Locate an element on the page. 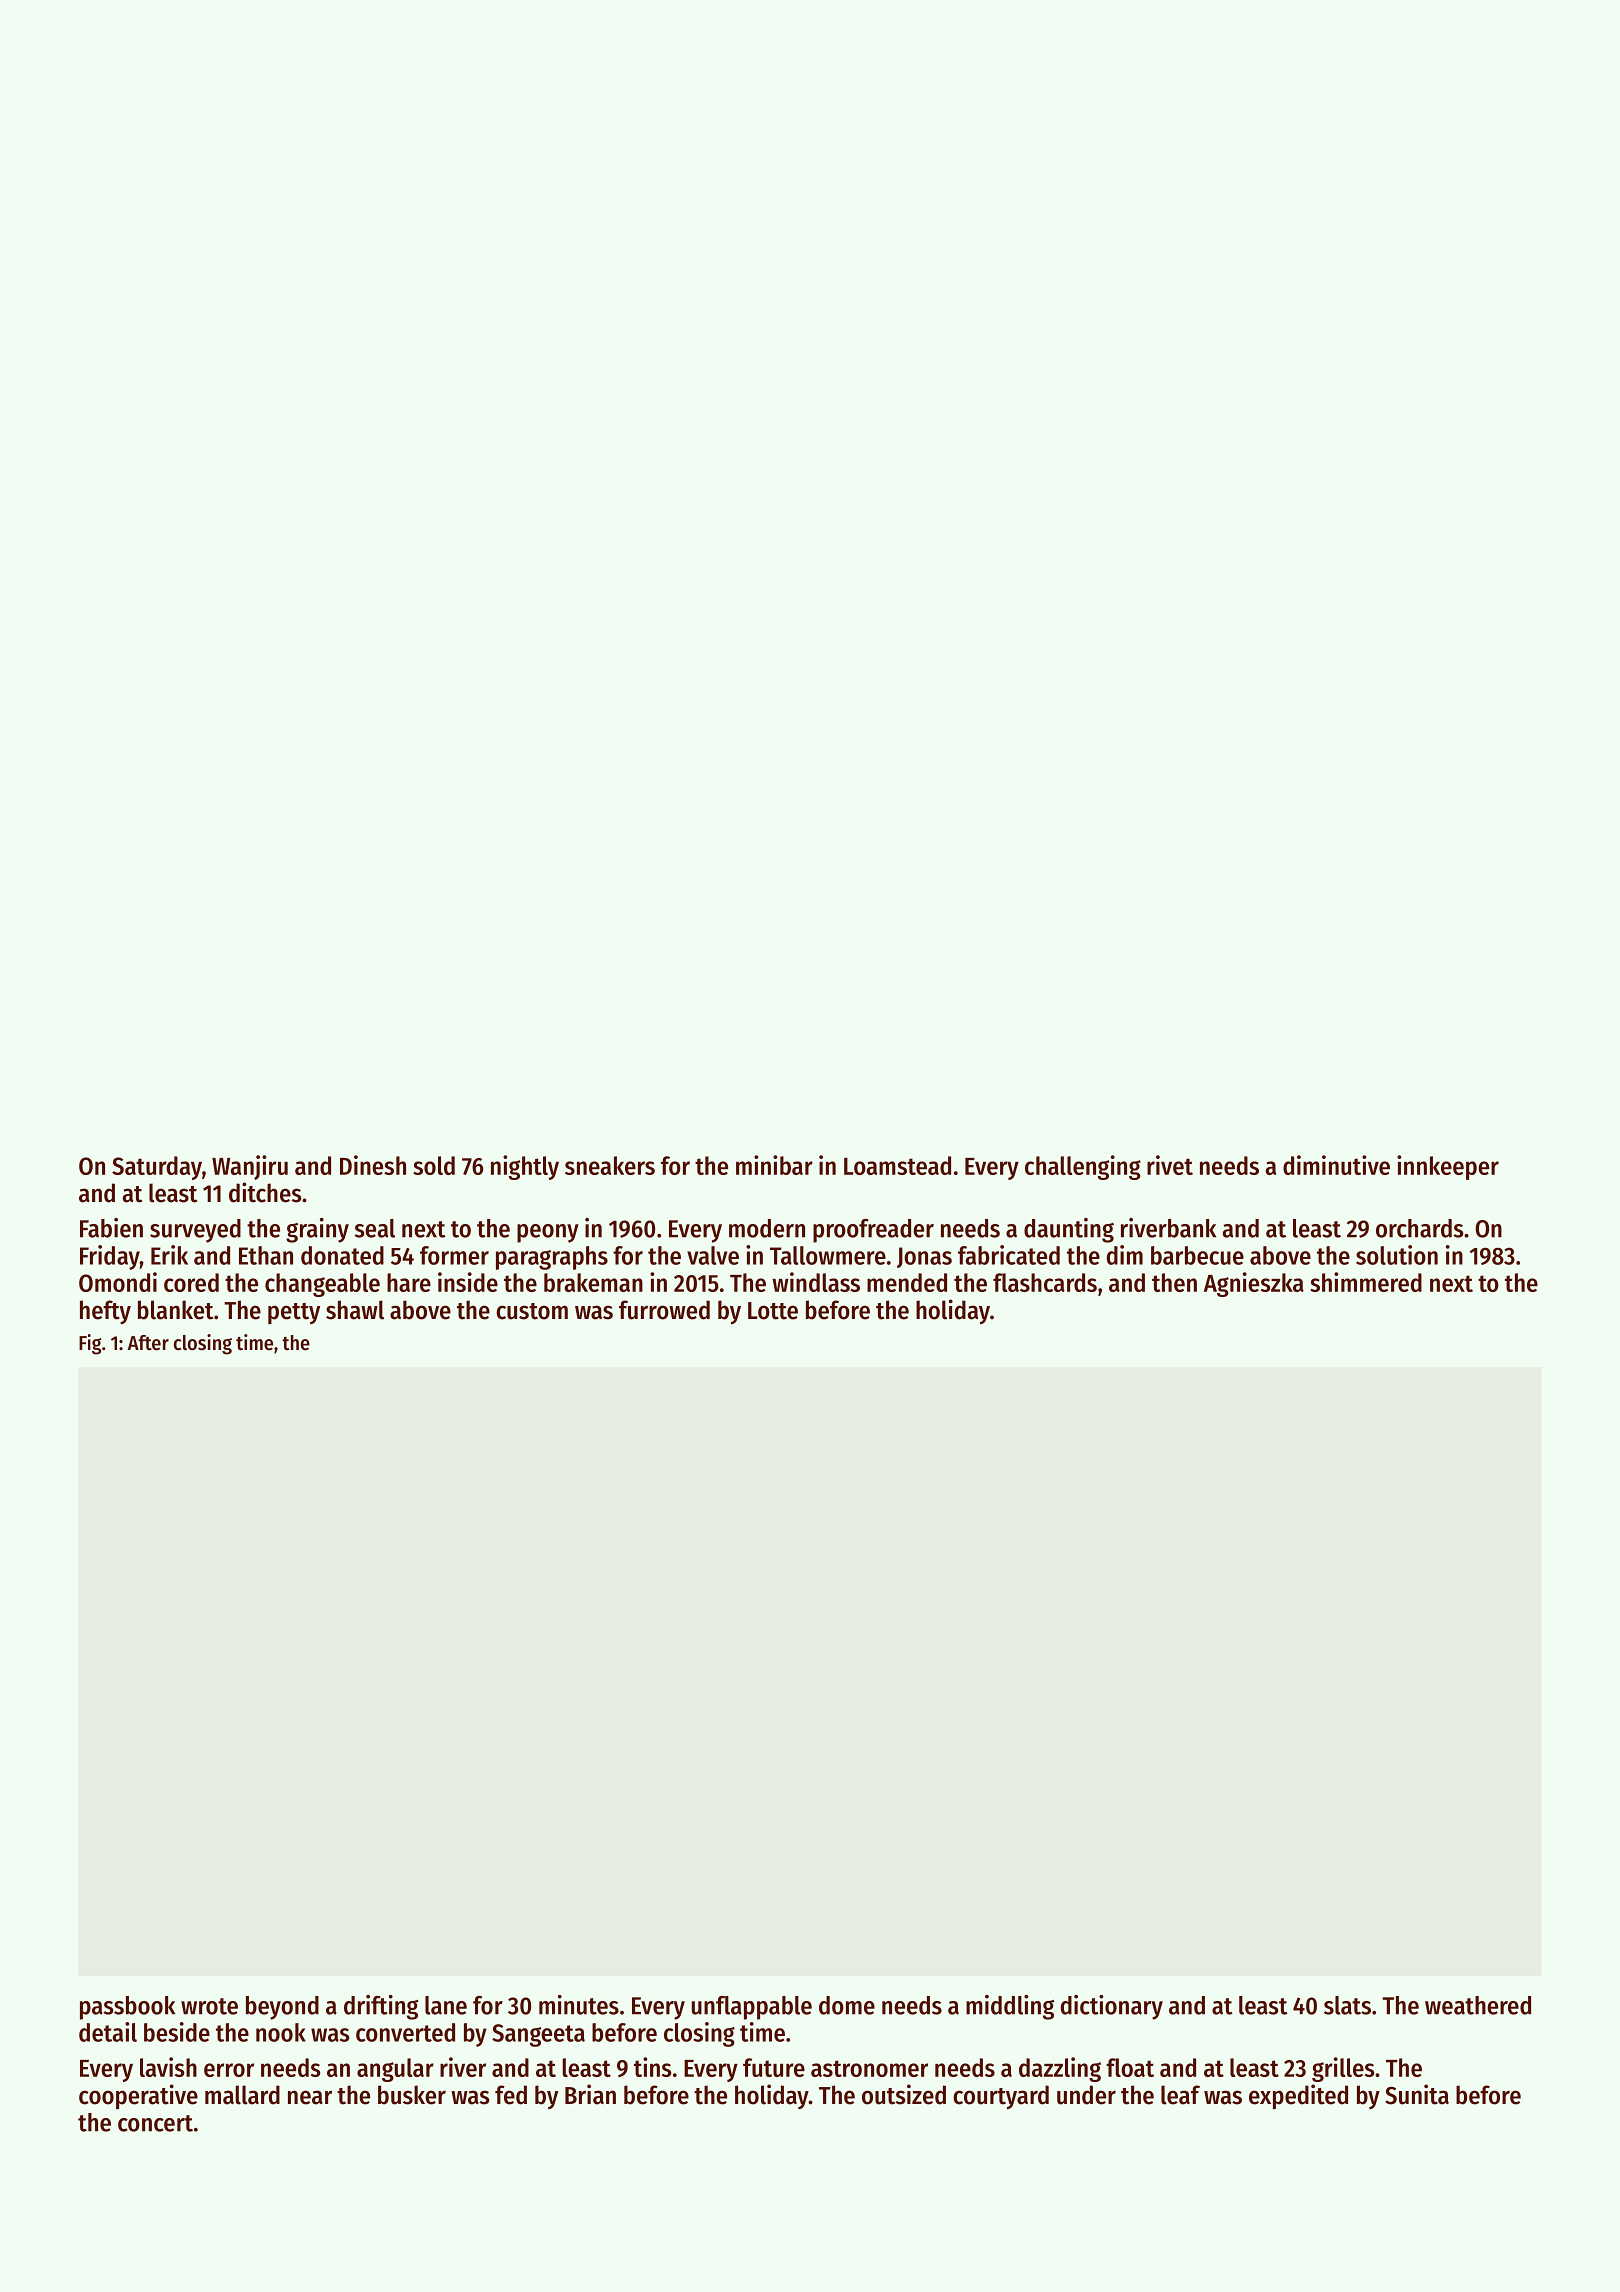 The width and height of the document is (1620, 2292). sneakers is located at coordinates (610, 1165).
